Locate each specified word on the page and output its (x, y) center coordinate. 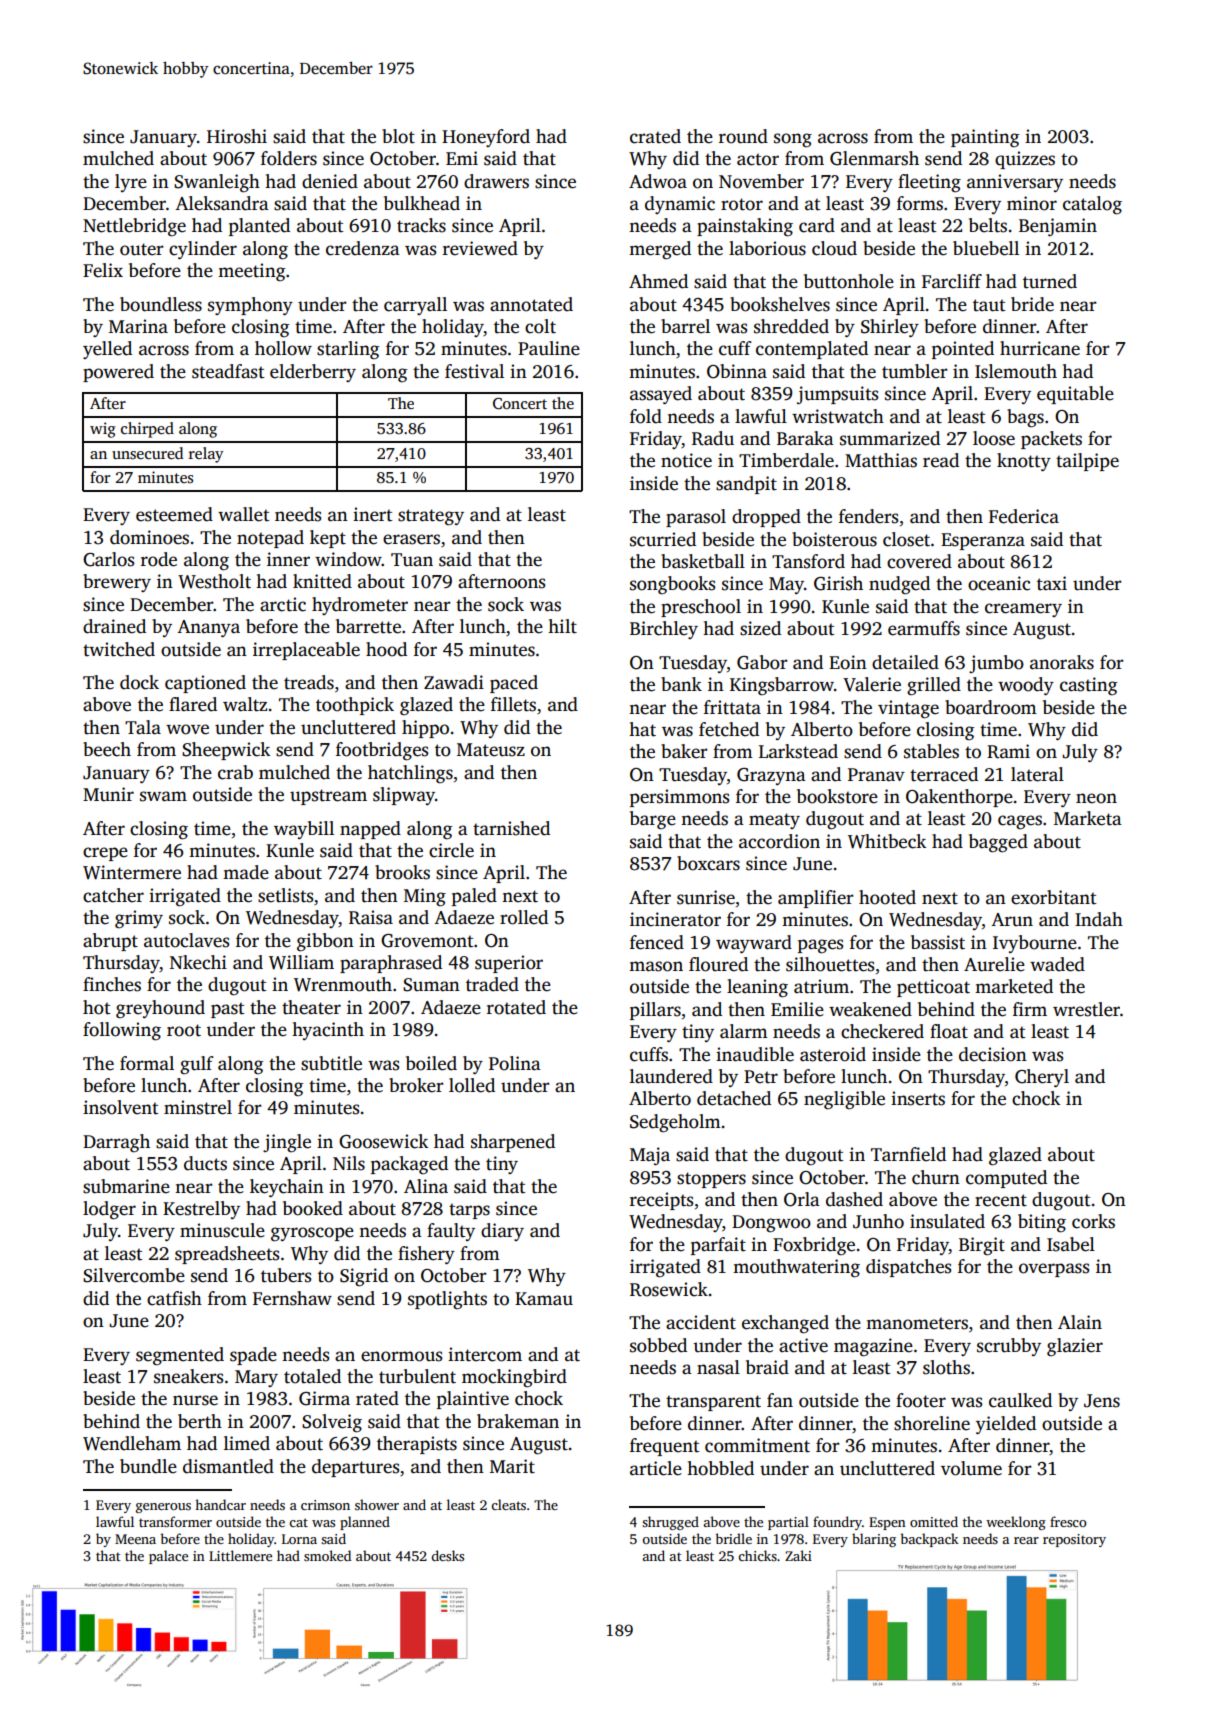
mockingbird (514, 1378)
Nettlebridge (134, 227)
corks (1093, 1221)
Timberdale (786, 460)
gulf (197, 1065)
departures (355, 1468)
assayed (661, 395)
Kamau (544, 1299)
